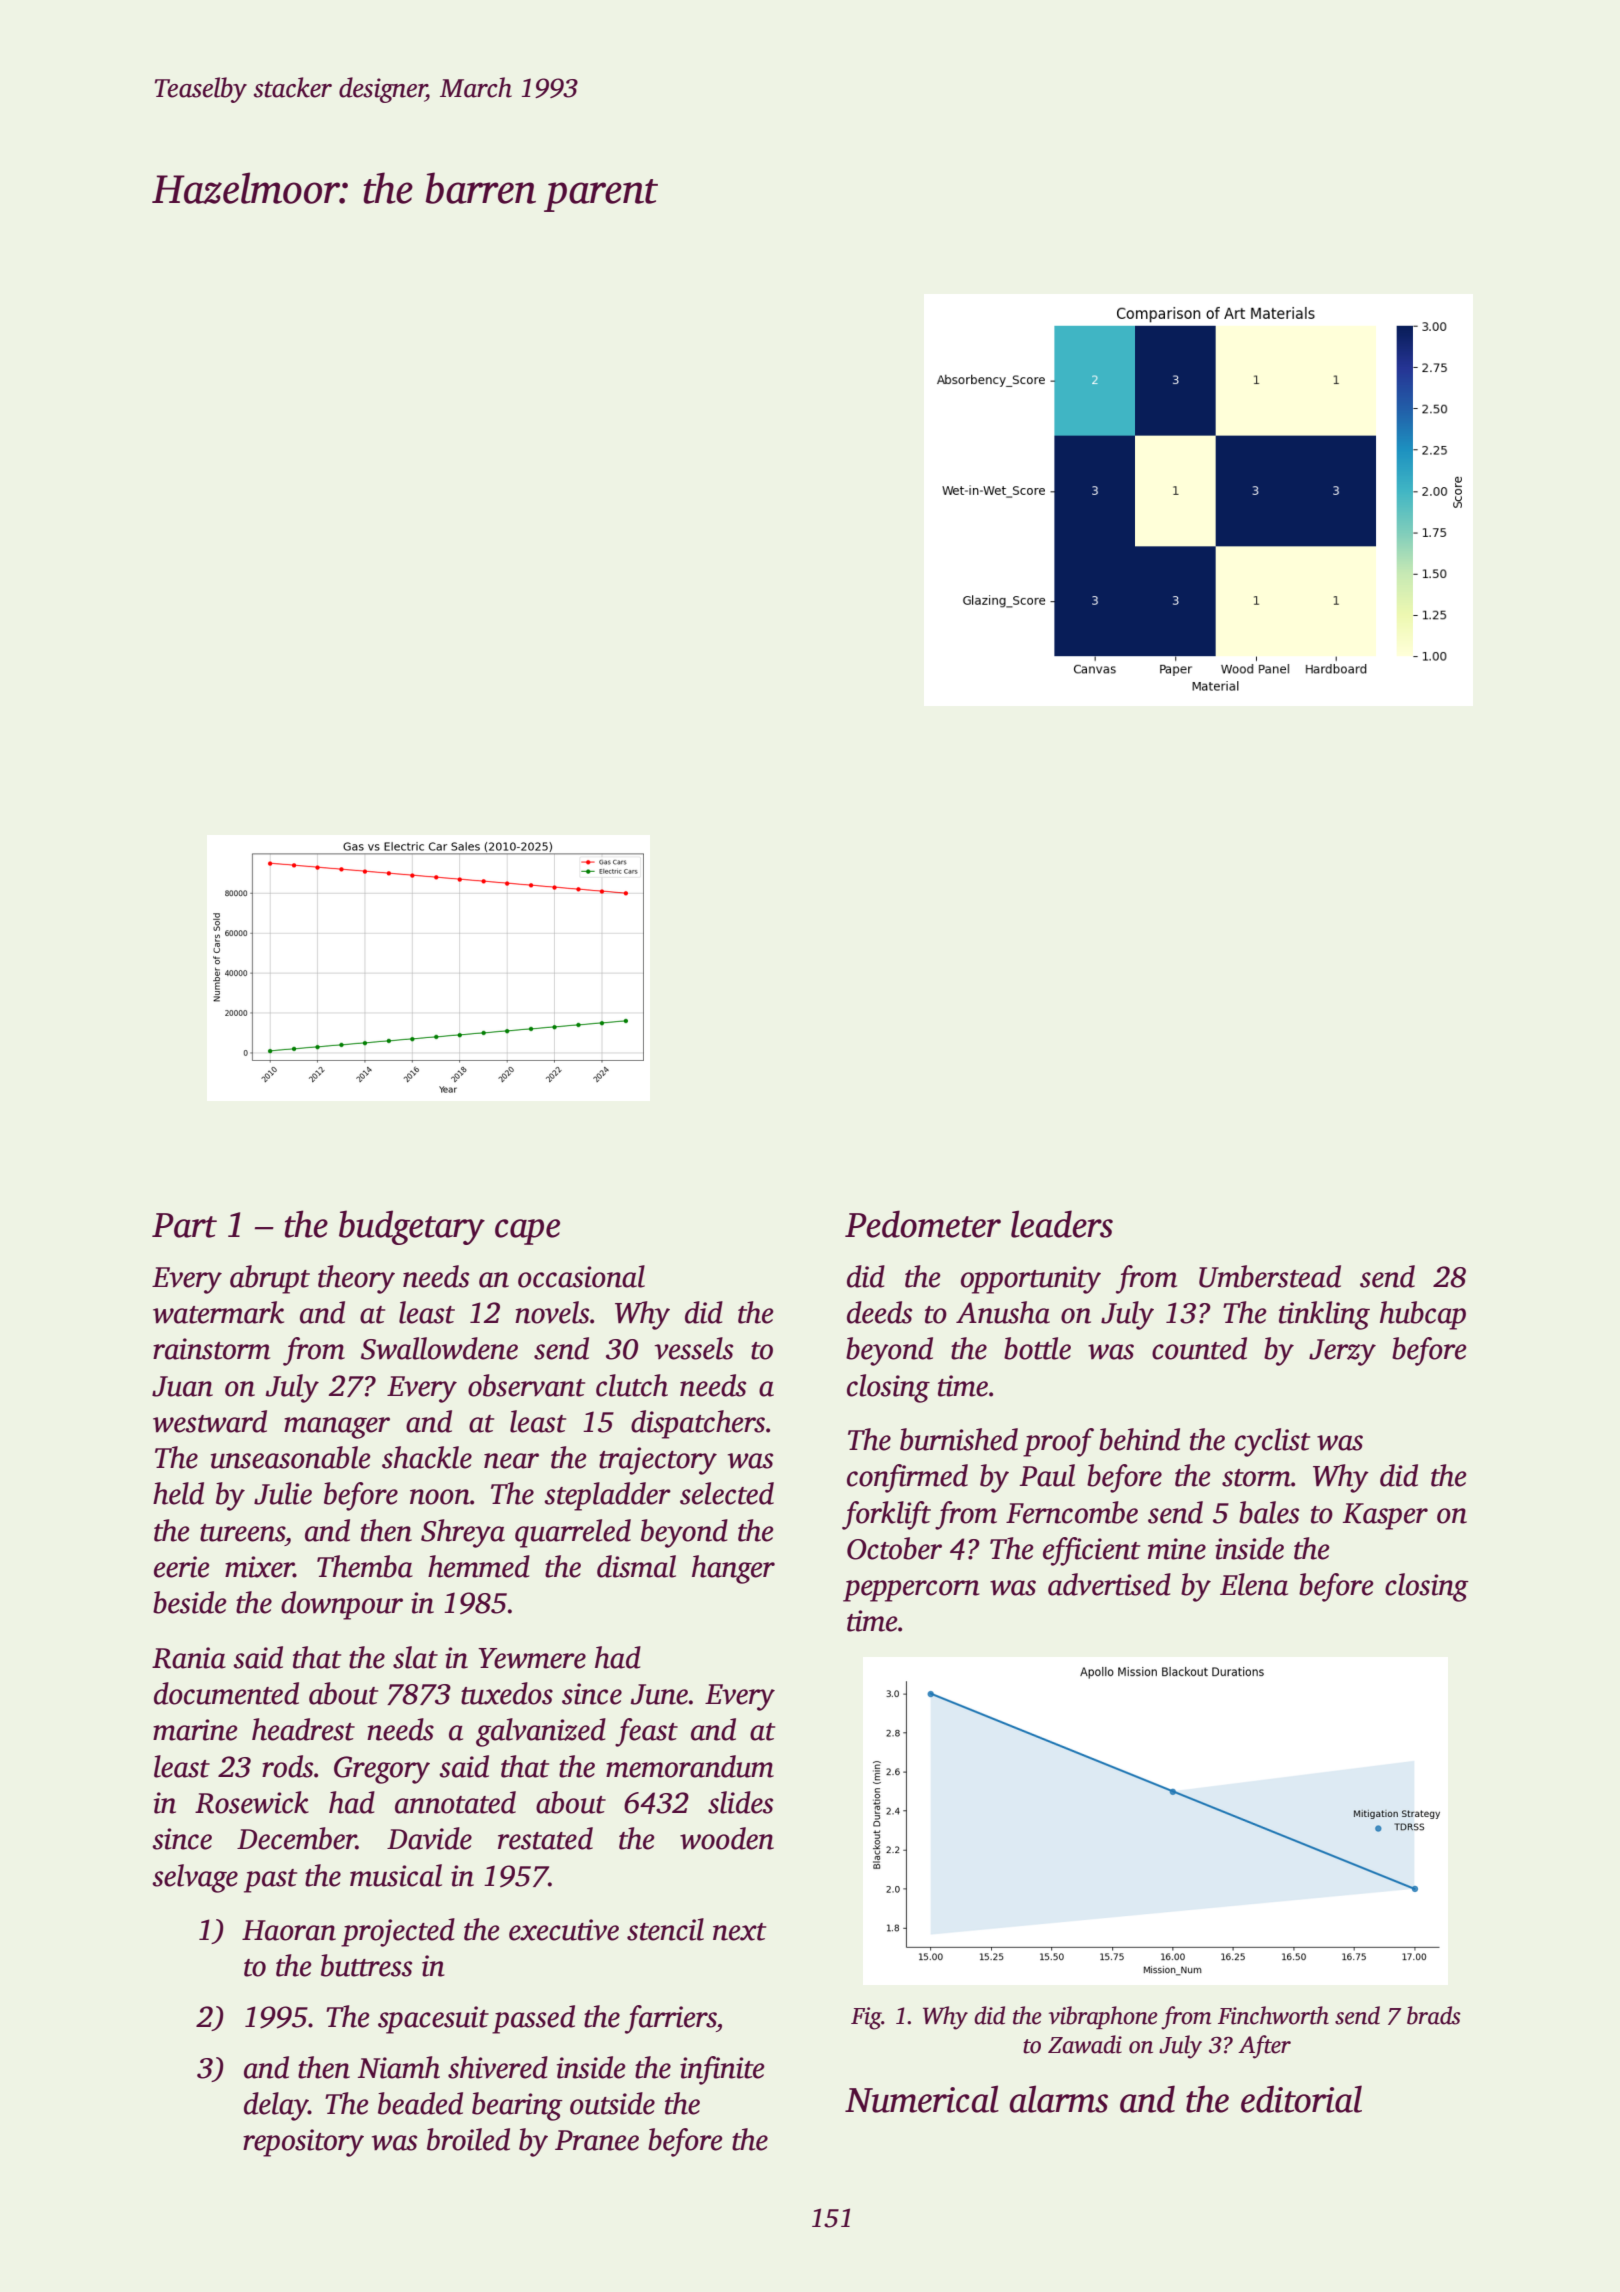 The height and width of the screenshot is (2292, 1620). I want to click on watermark, so click(218, 1312).
